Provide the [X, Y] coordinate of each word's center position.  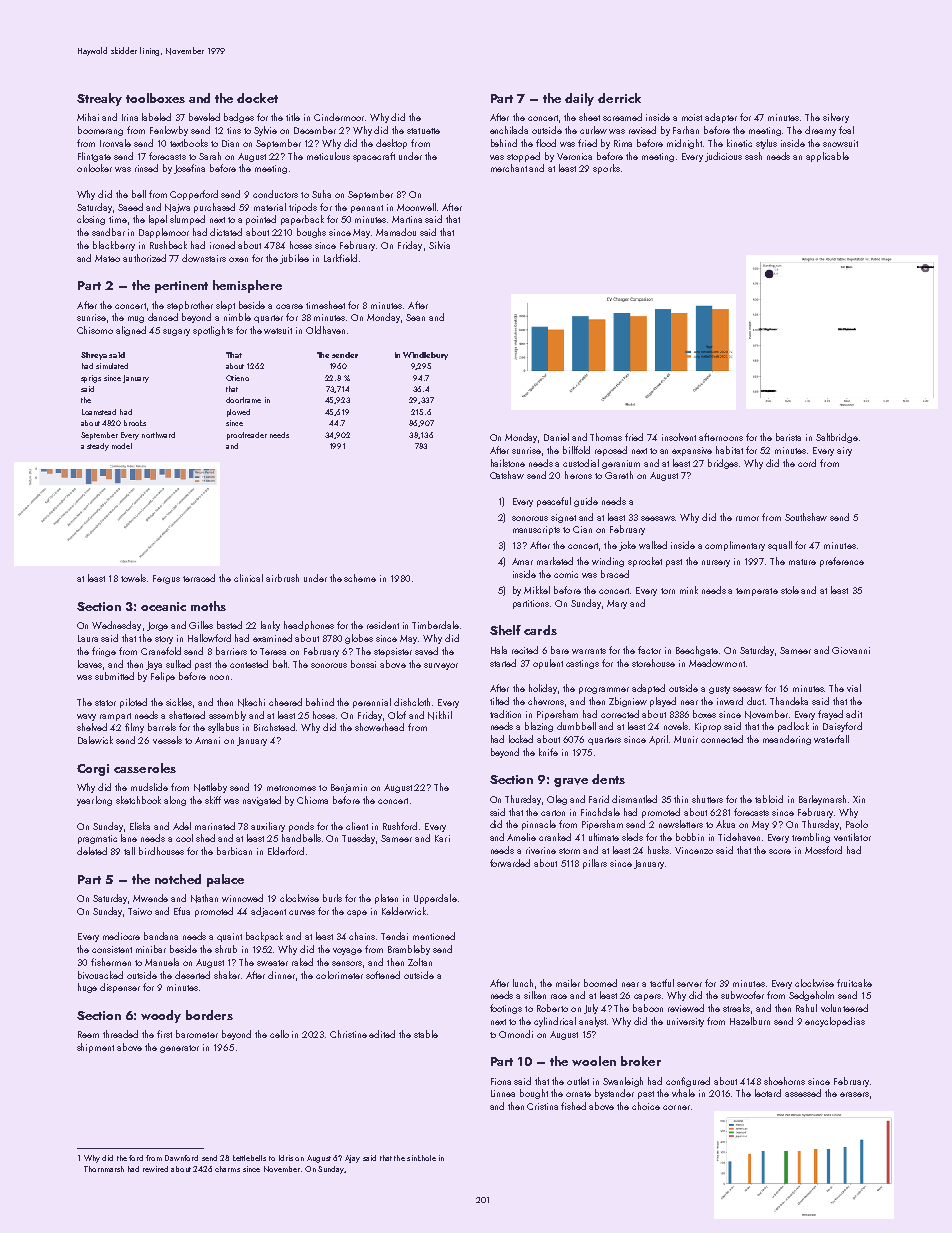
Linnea [503, 1093]
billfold [576, 450]
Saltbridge [837, 438]
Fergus [166, 579]
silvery [836, 118]
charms [227, 1169]
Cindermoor [339, 117]
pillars [595, 864]
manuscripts [536, 530]
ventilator [852, 837]
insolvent [679, 437]
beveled [204, 117]
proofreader [247, 436]
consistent [112, 949]
